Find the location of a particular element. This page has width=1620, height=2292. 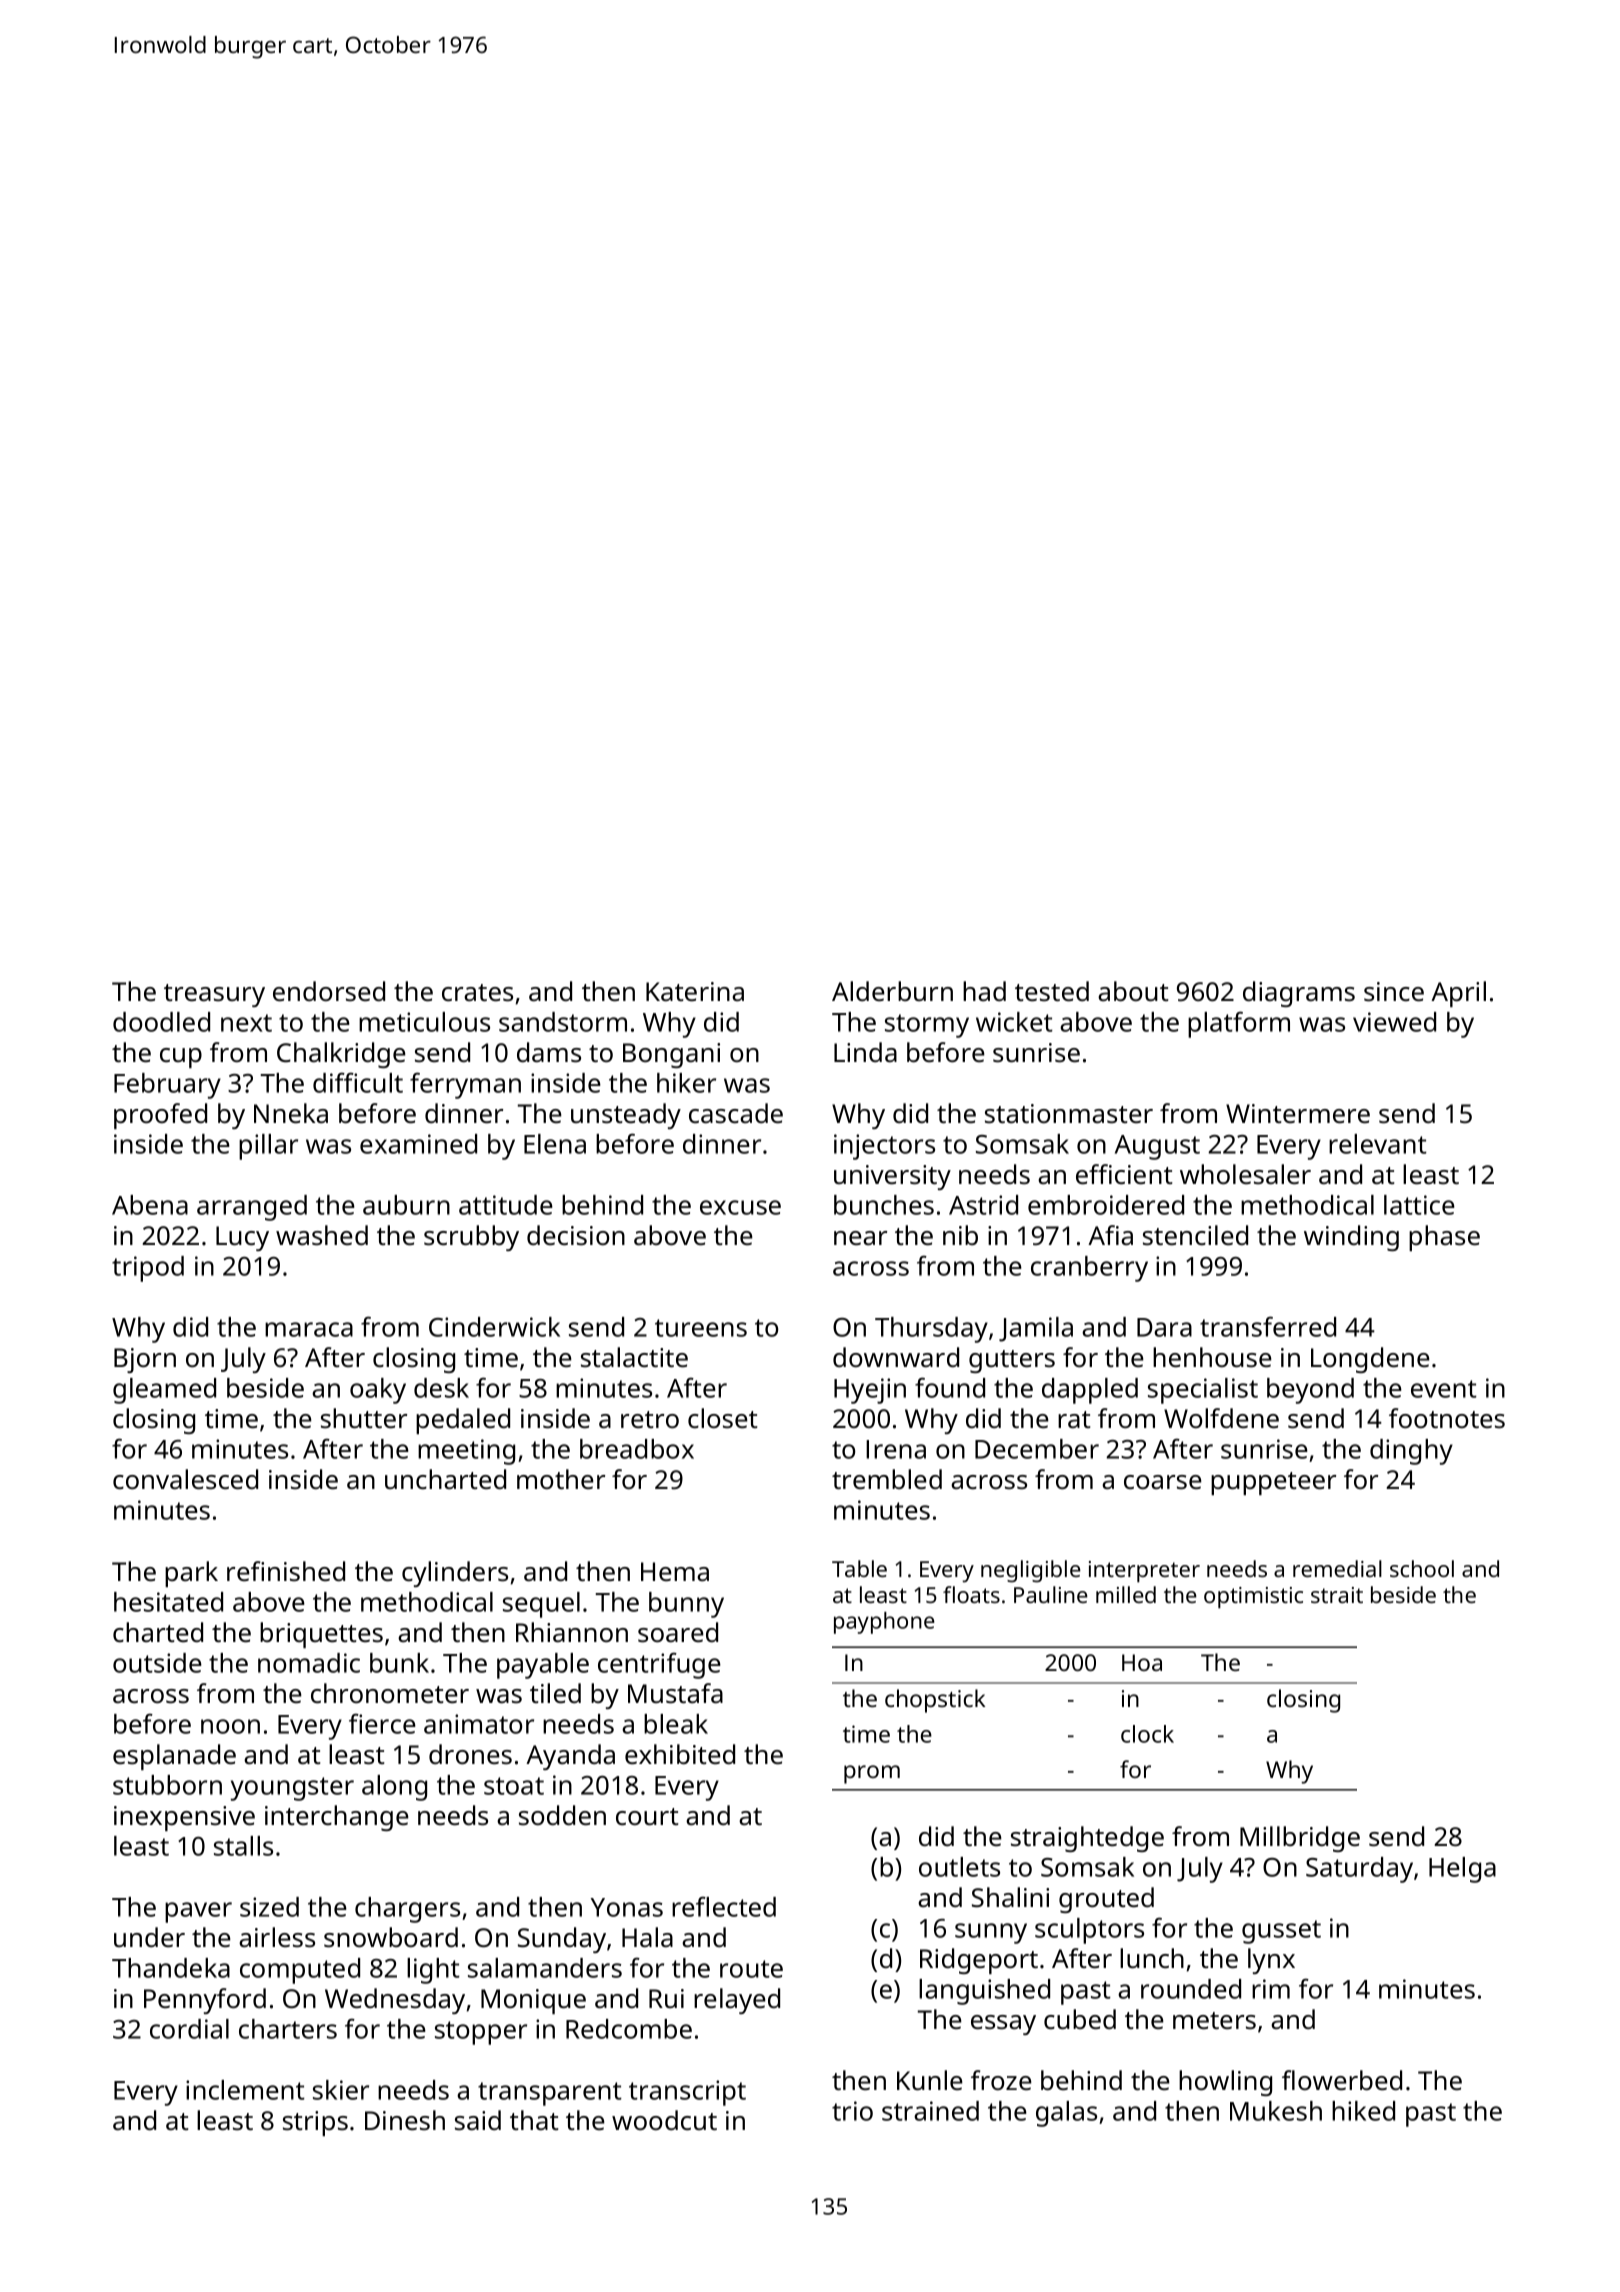

strips is located at coordinates (315, 2123).
